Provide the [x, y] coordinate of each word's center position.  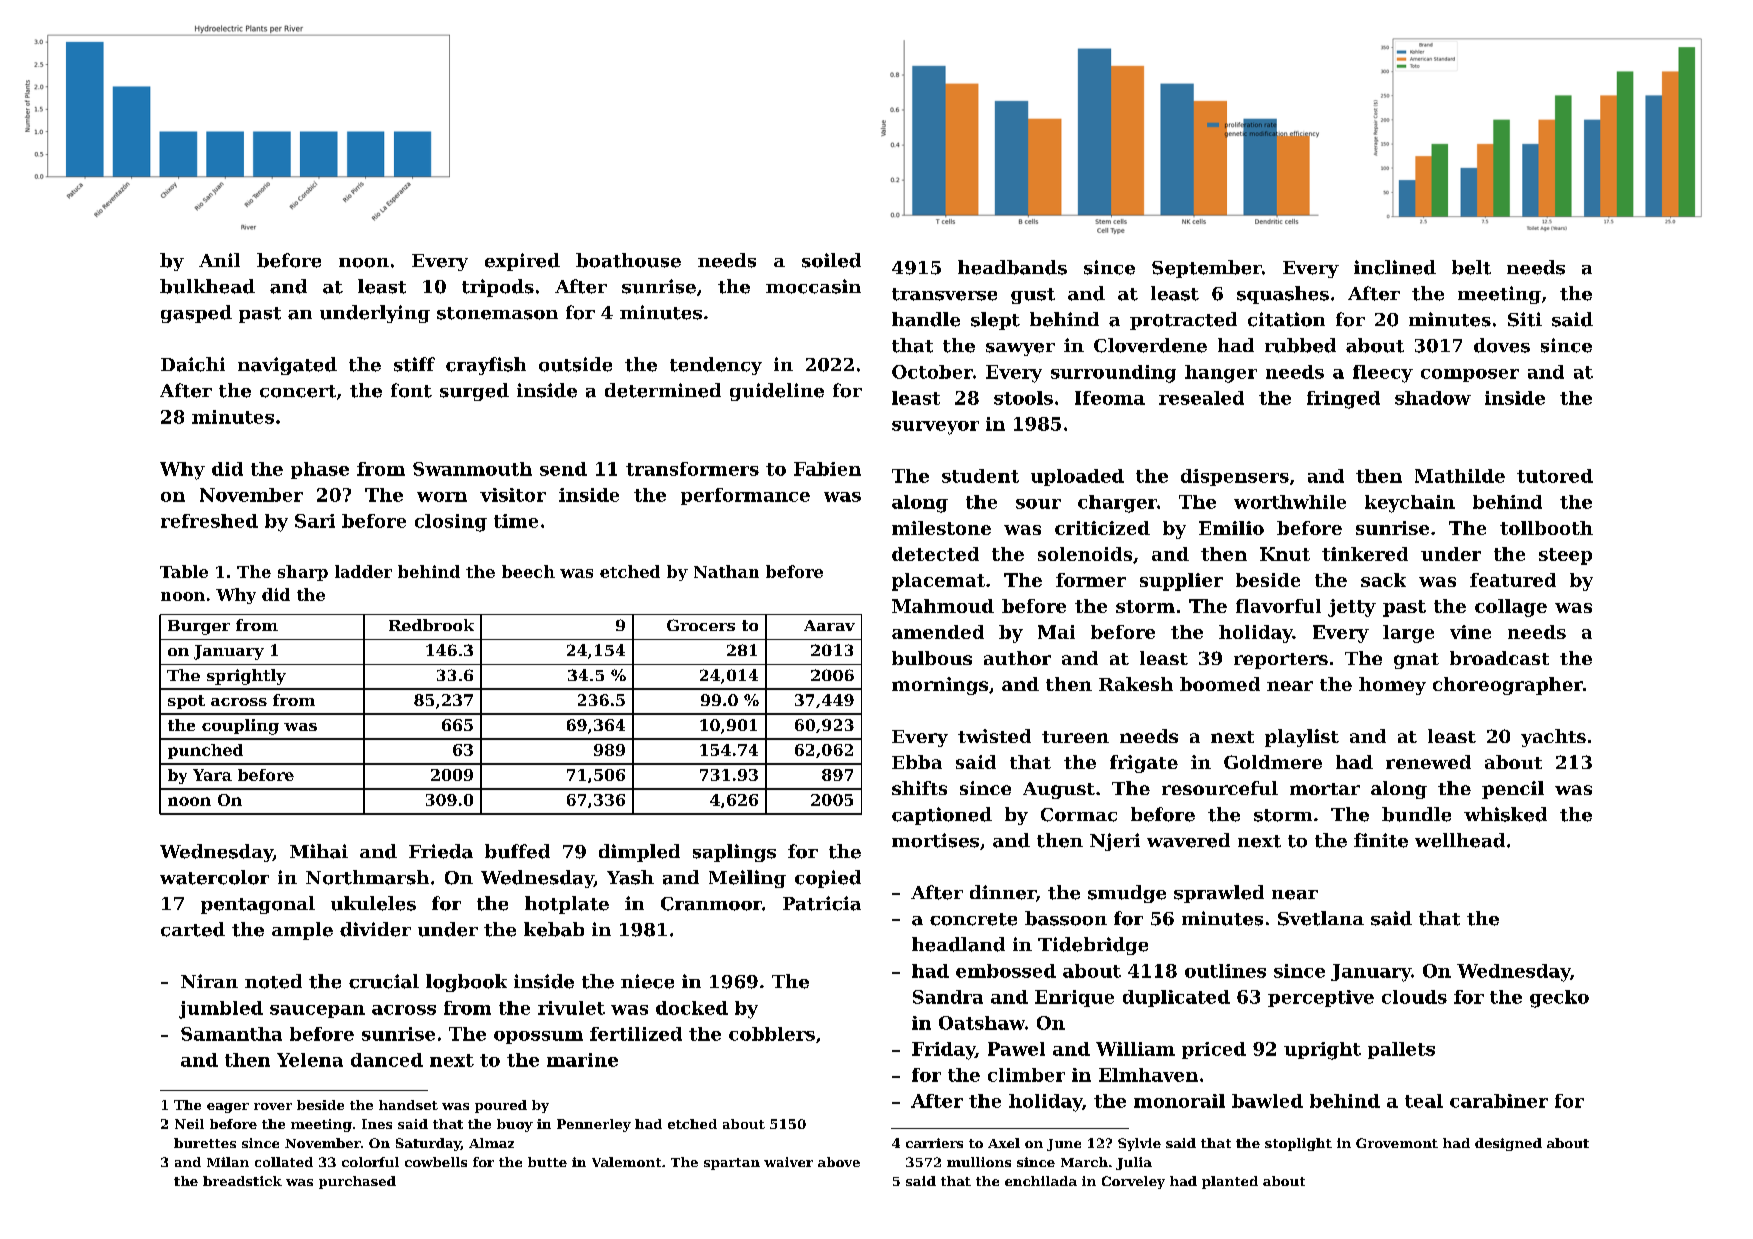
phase [320, 470]
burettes [205, 1143]
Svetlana [1321, 918]
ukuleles [373, 903]
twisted [994, 736]
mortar [1325, 789]
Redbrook [431, 625]
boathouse [628, 260]
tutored [1555, 476]
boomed [1220, 684]
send [563, 469]
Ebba [917, 762]
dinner [1003, 892]
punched [205, 751]
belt [1471, 267]
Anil [219, 260]
